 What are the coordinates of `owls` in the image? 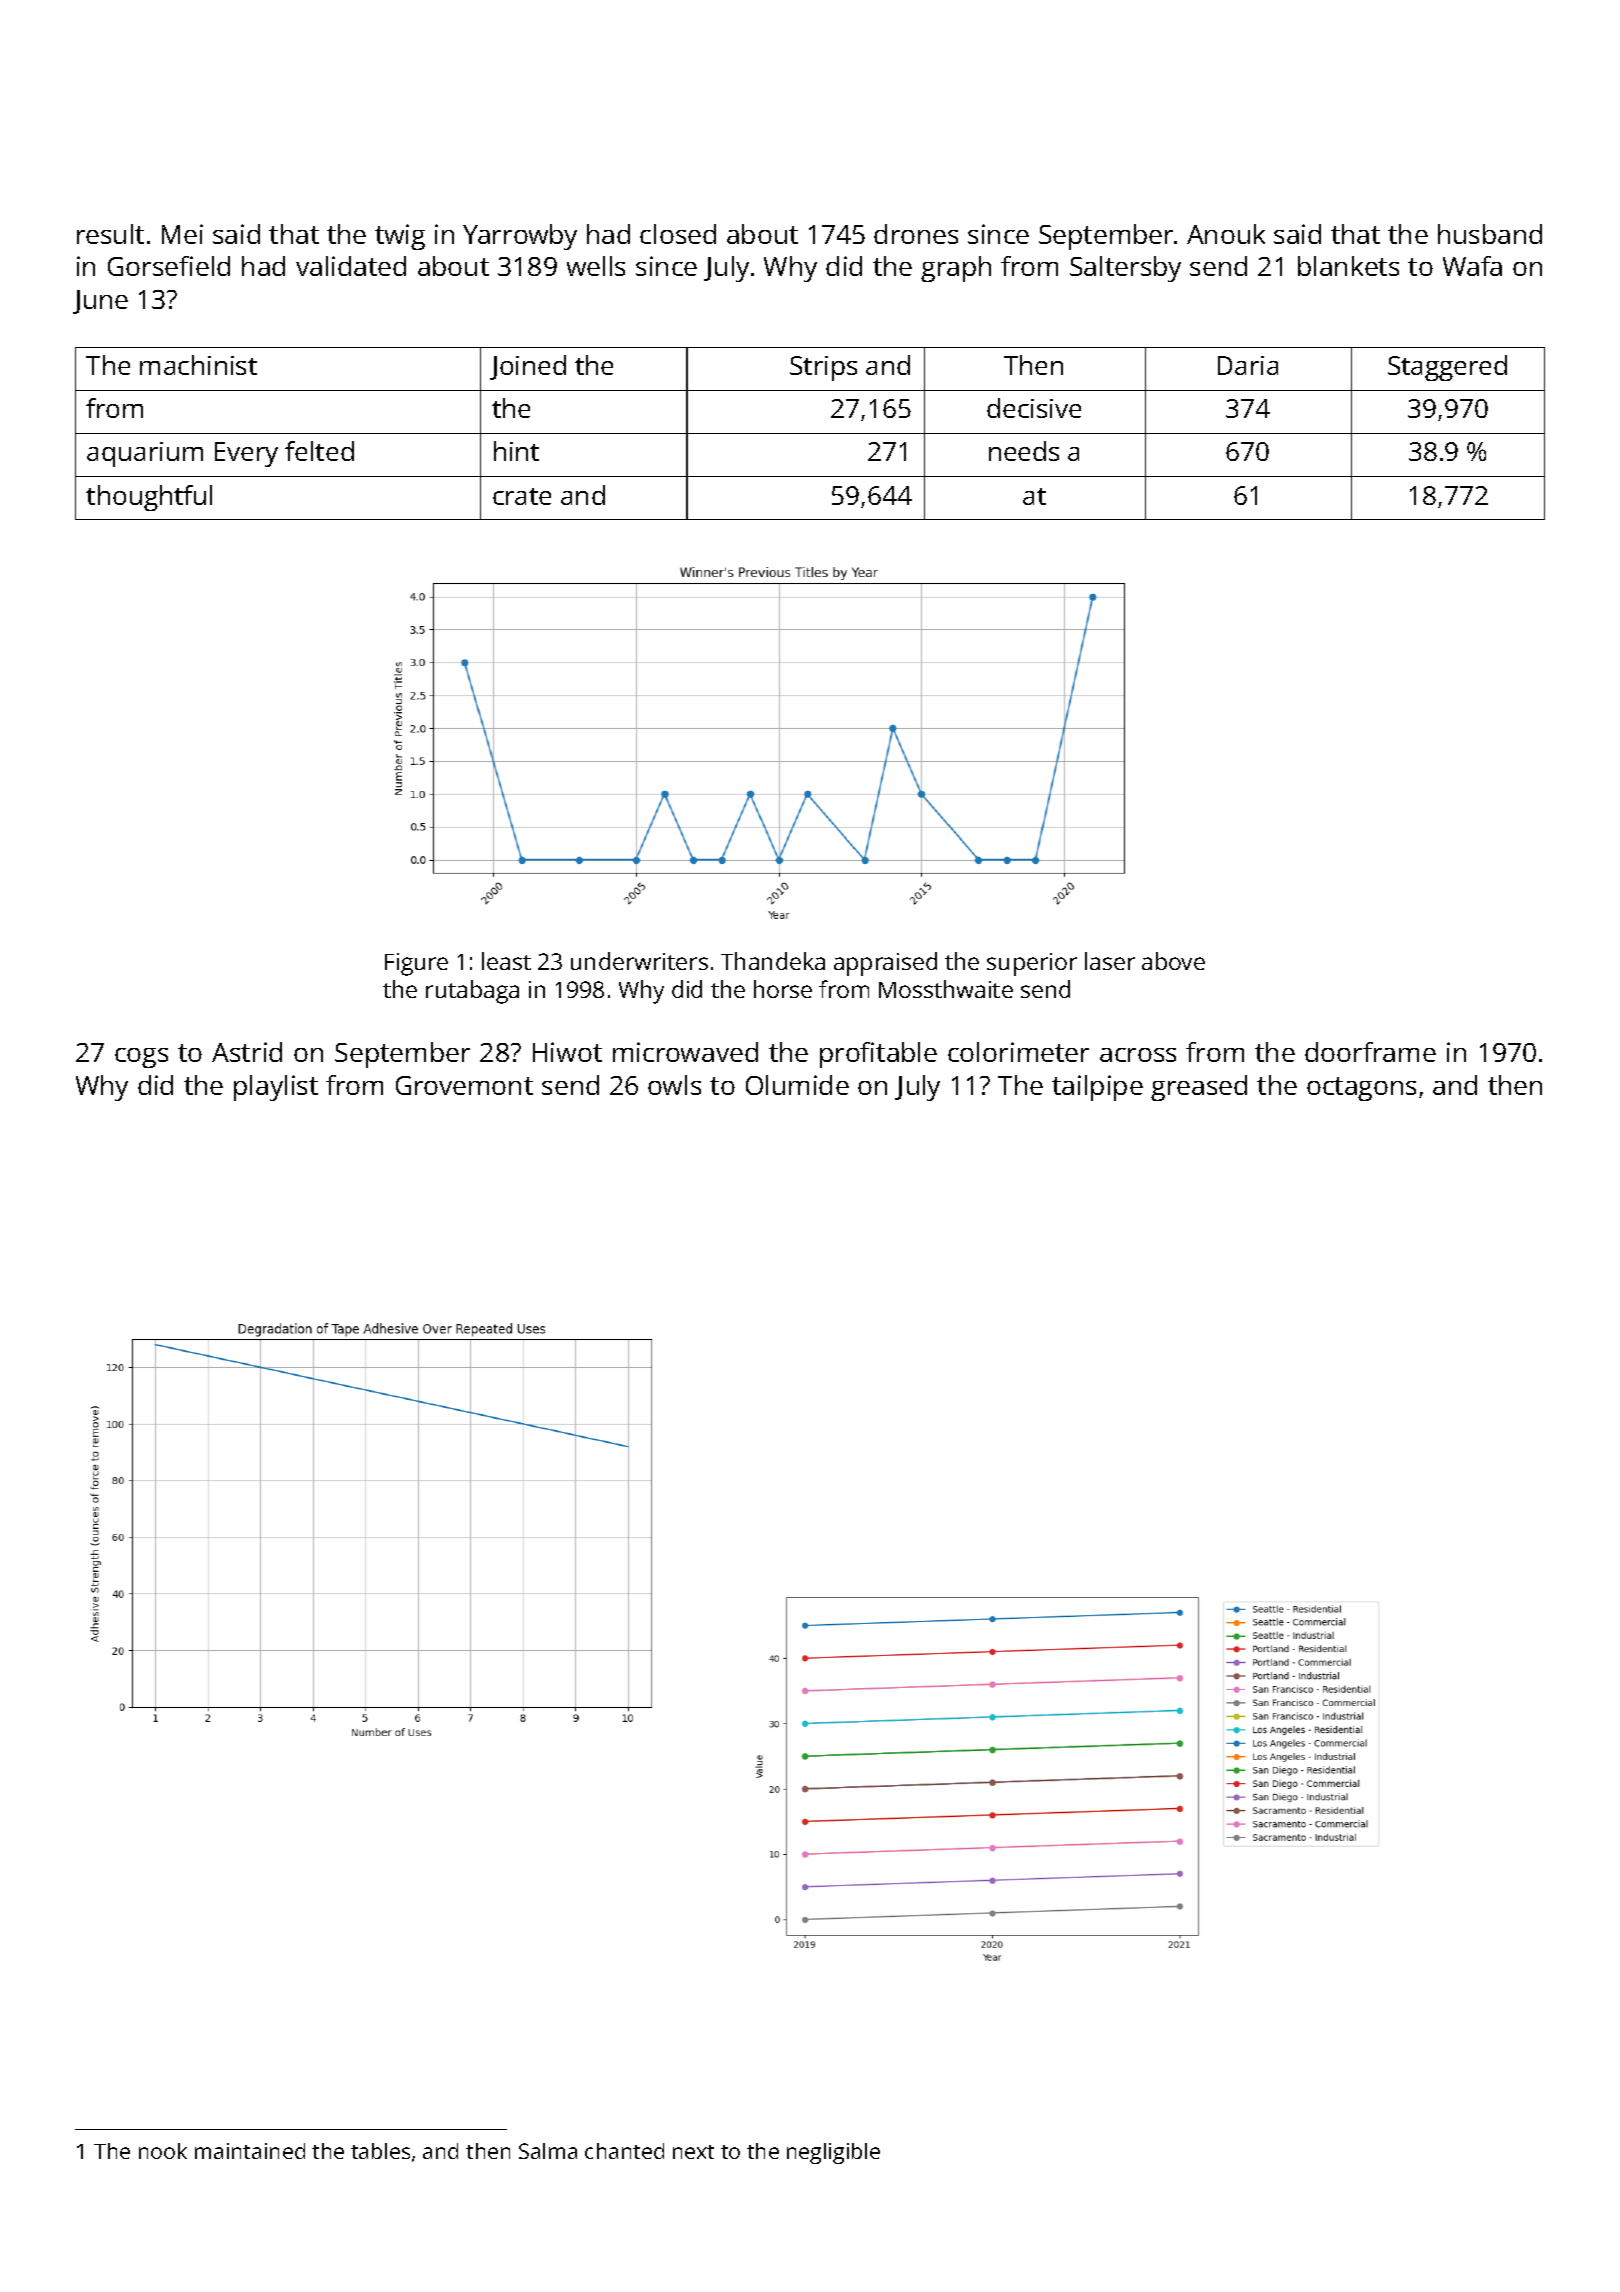 It's located at (674, 1085).
